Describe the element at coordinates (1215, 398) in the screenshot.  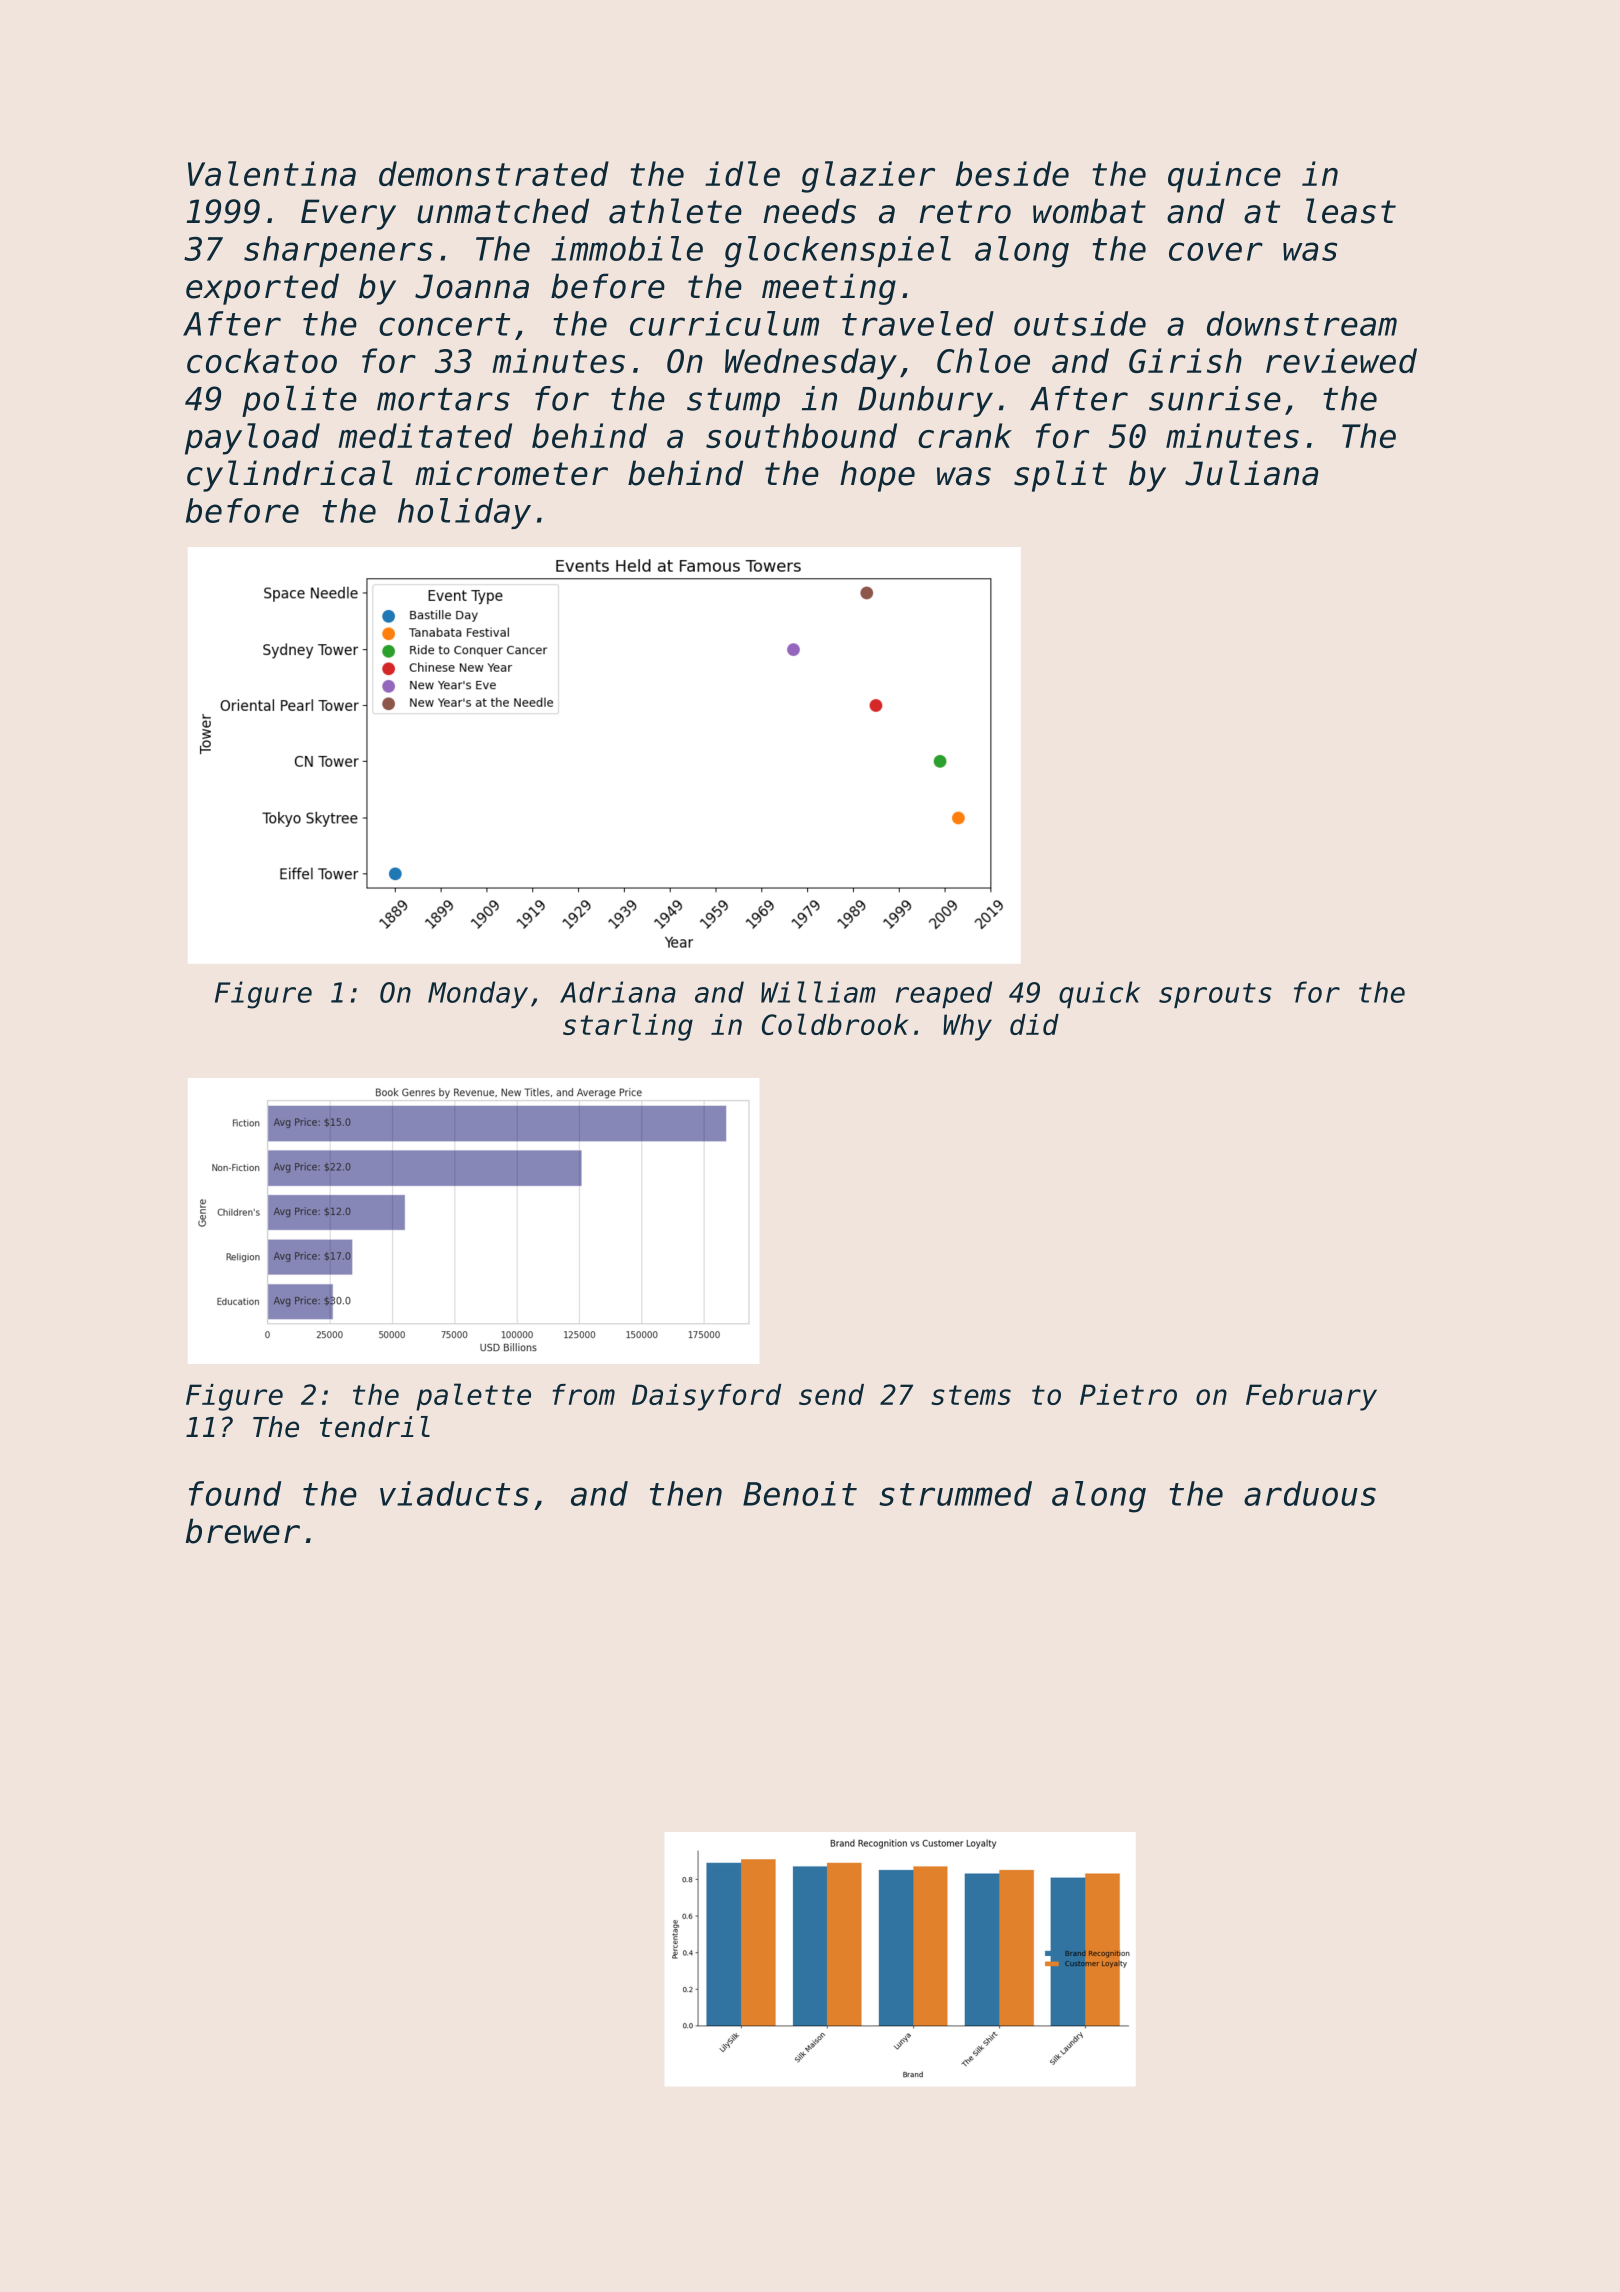
I see `sunrise` at that location.
